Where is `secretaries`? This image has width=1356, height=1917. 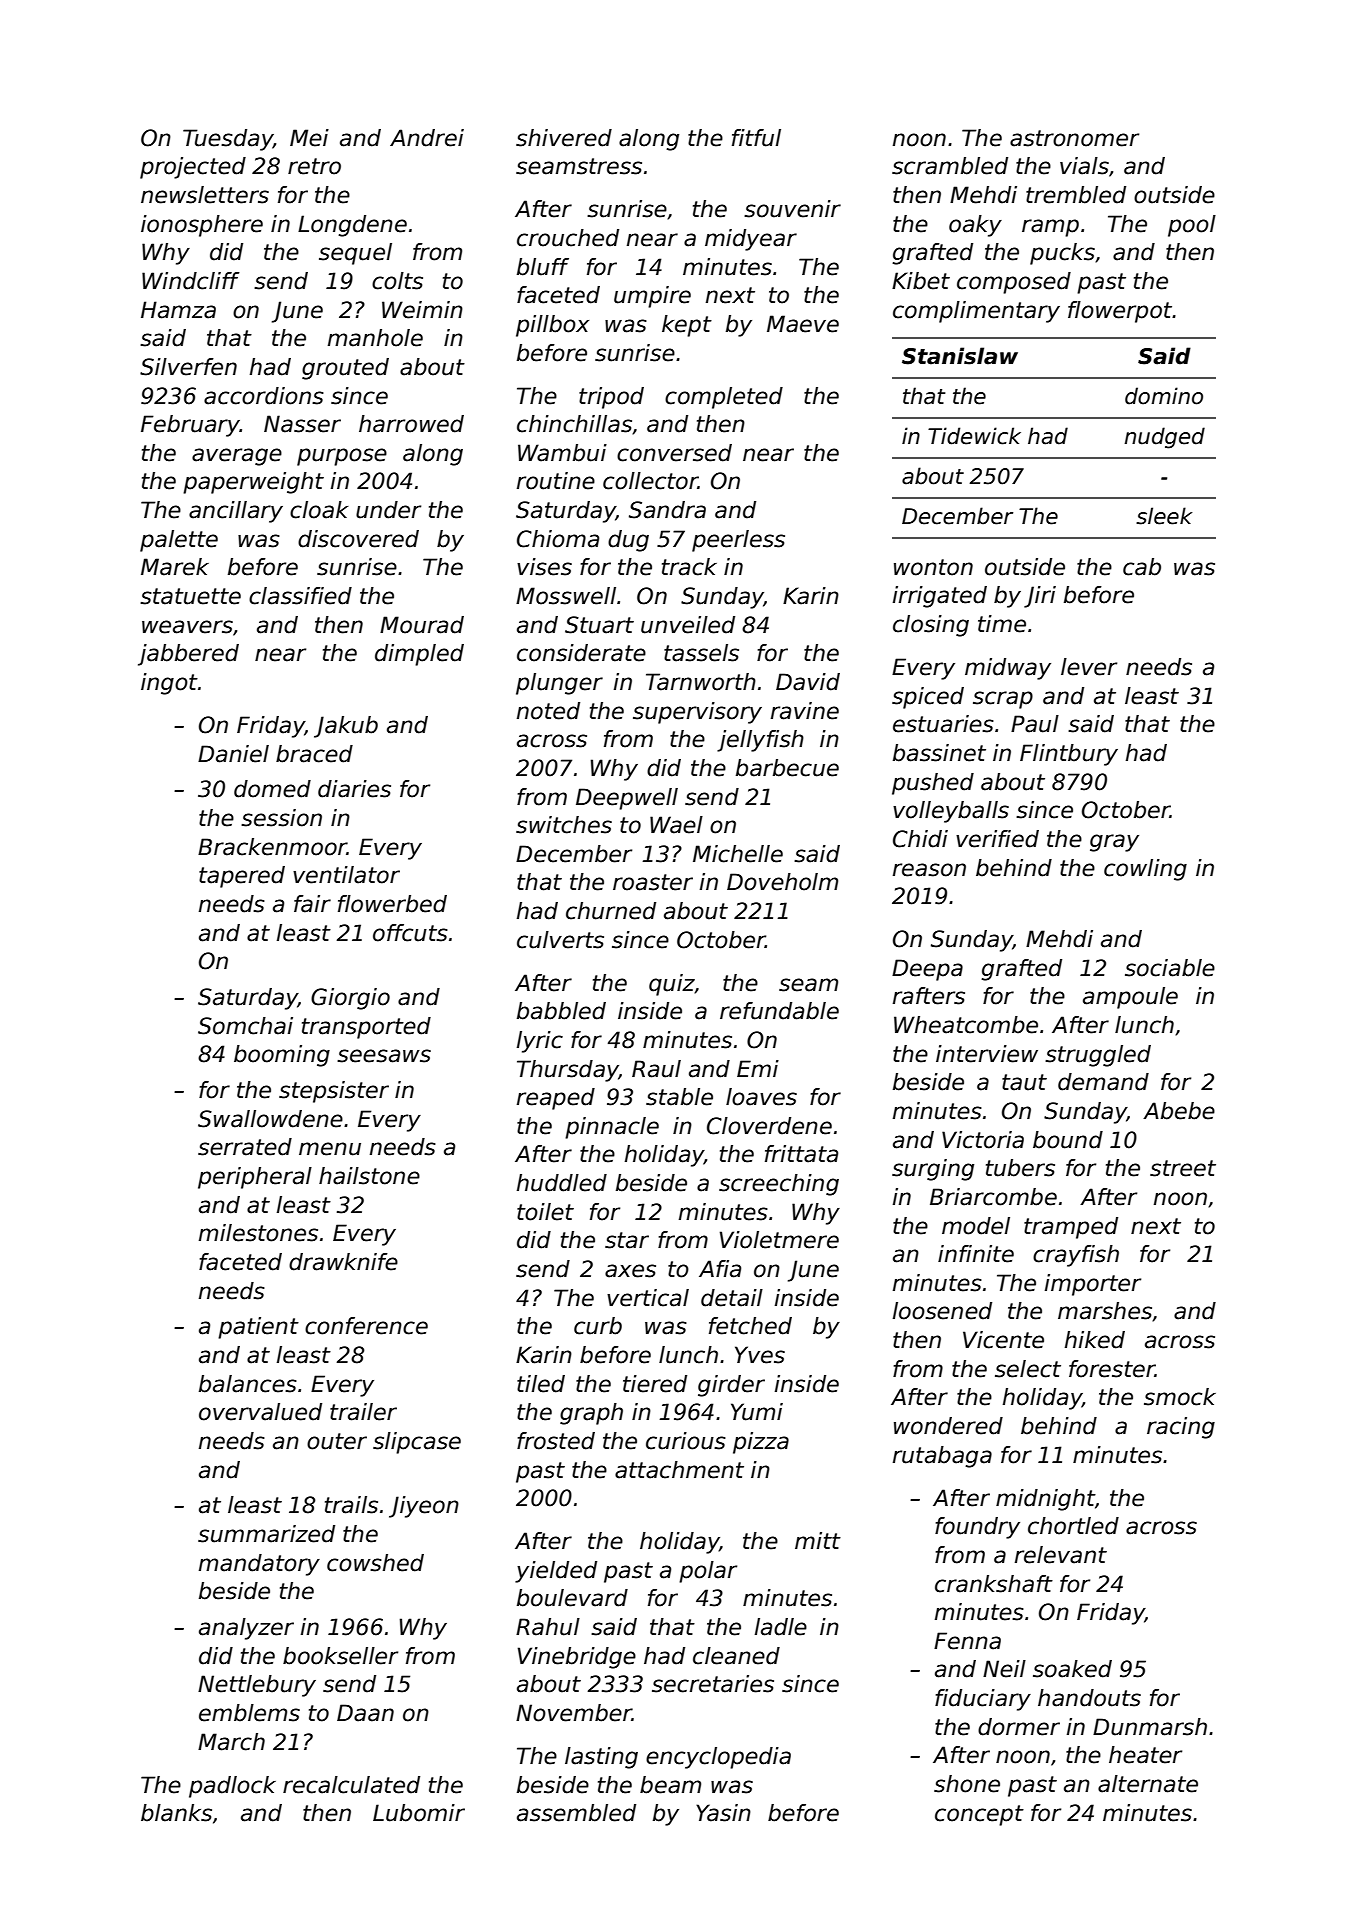 secretaries is located at coordinates (713, 1684).
